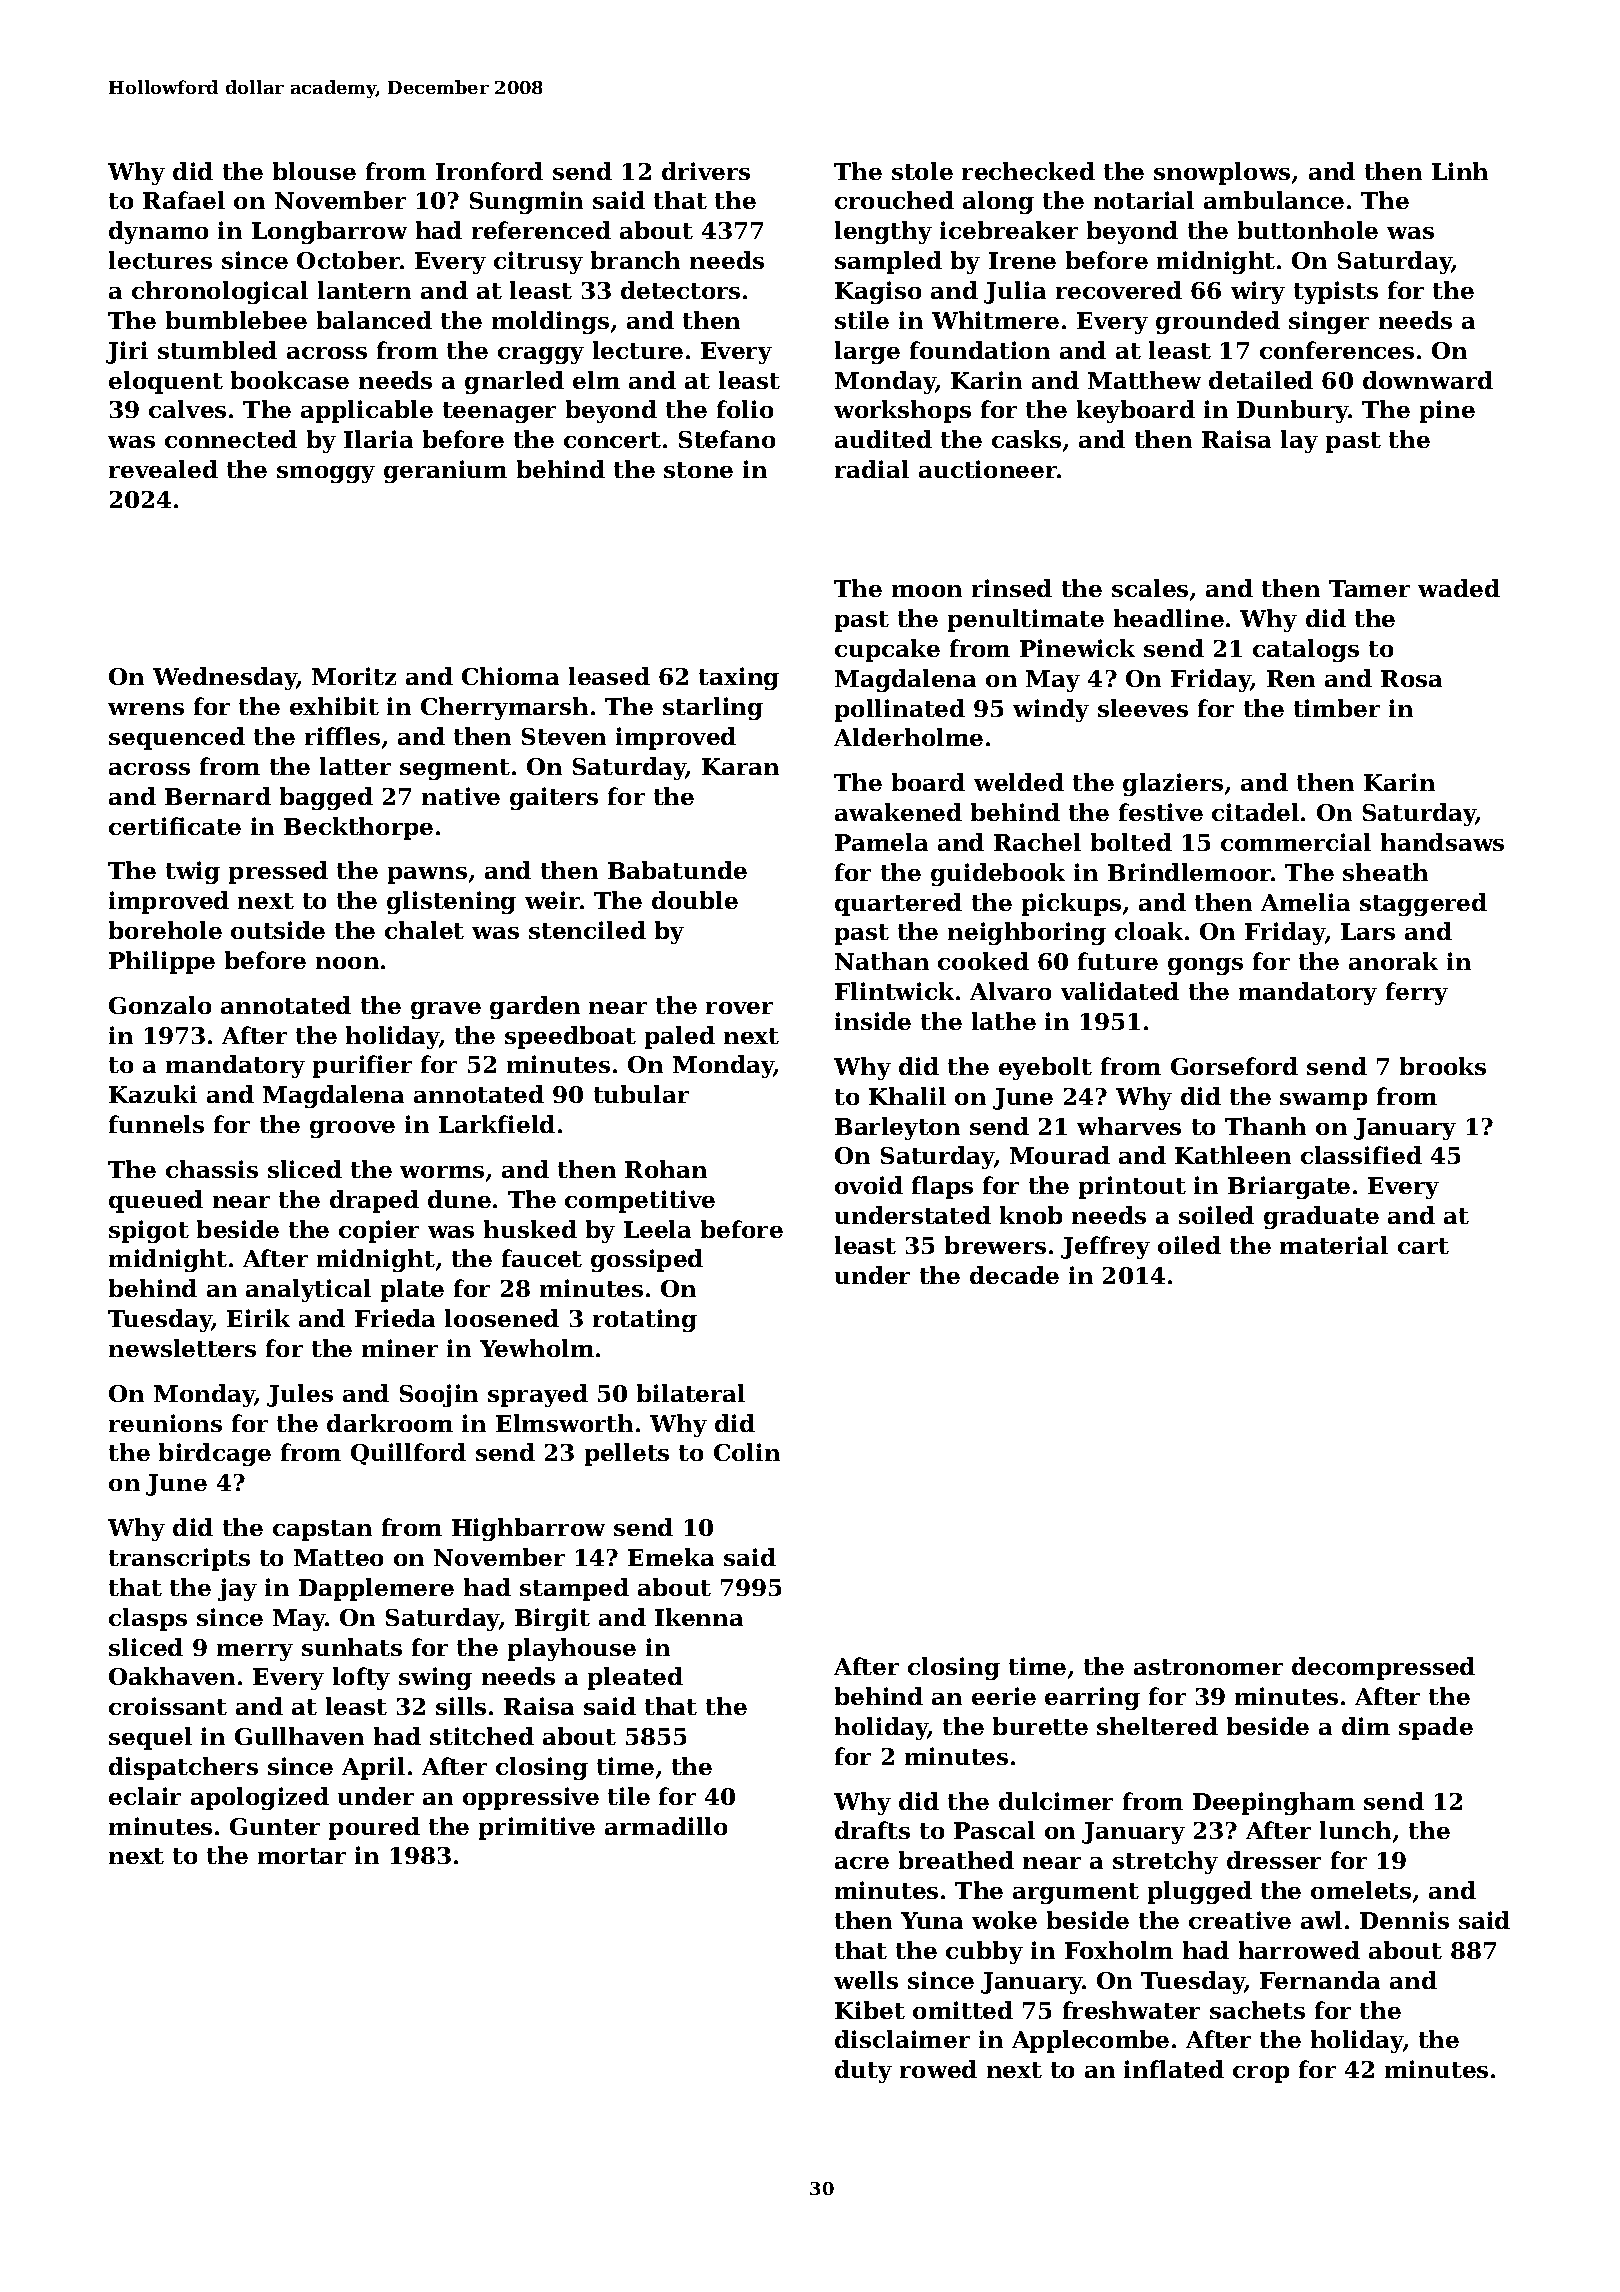 This image has height=2292, width=1620. I want to click on reunions, so click(165, 1423).
